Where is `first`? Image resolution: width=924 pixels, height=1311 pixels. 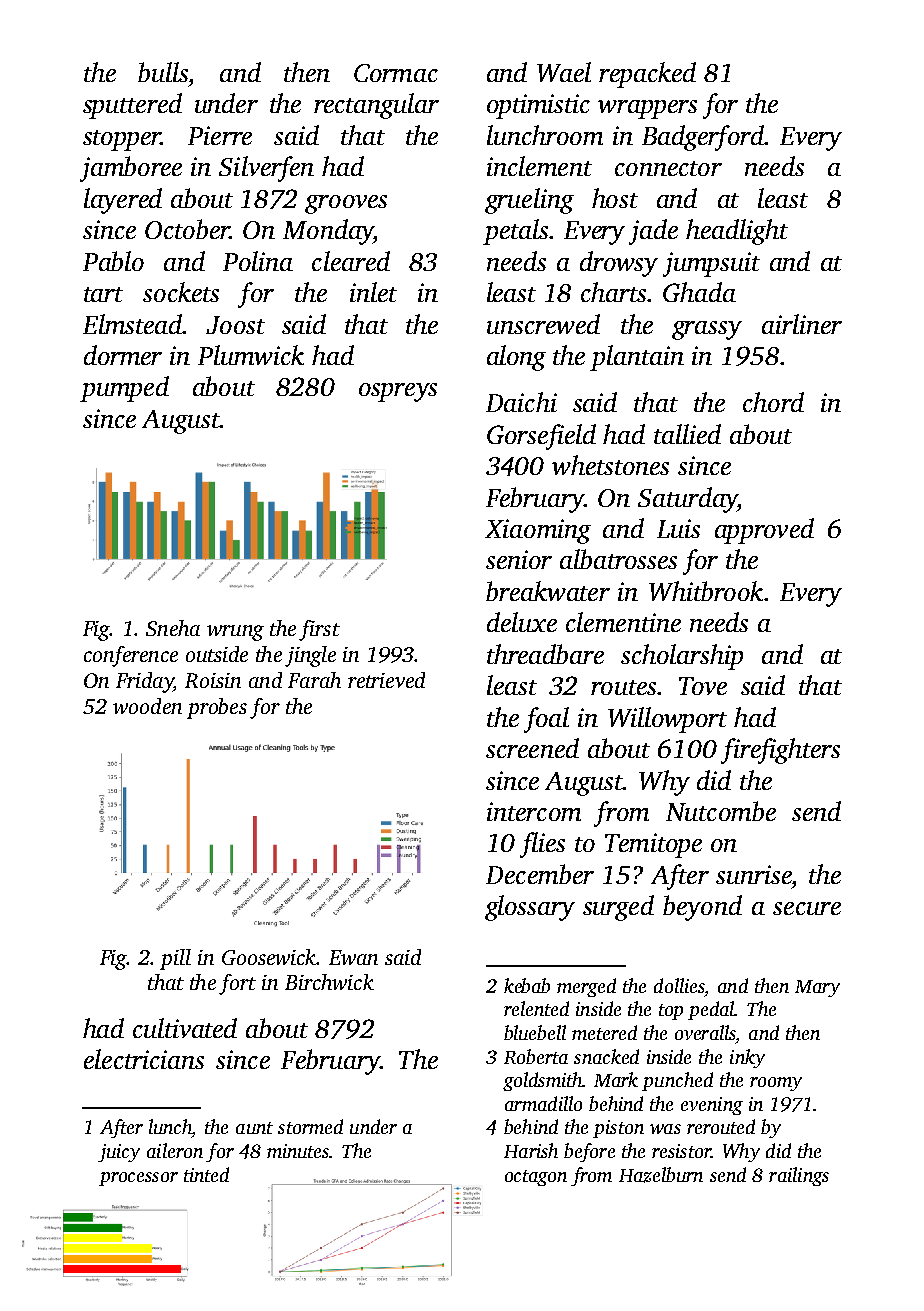
first is located at coordinates (319, 630).
